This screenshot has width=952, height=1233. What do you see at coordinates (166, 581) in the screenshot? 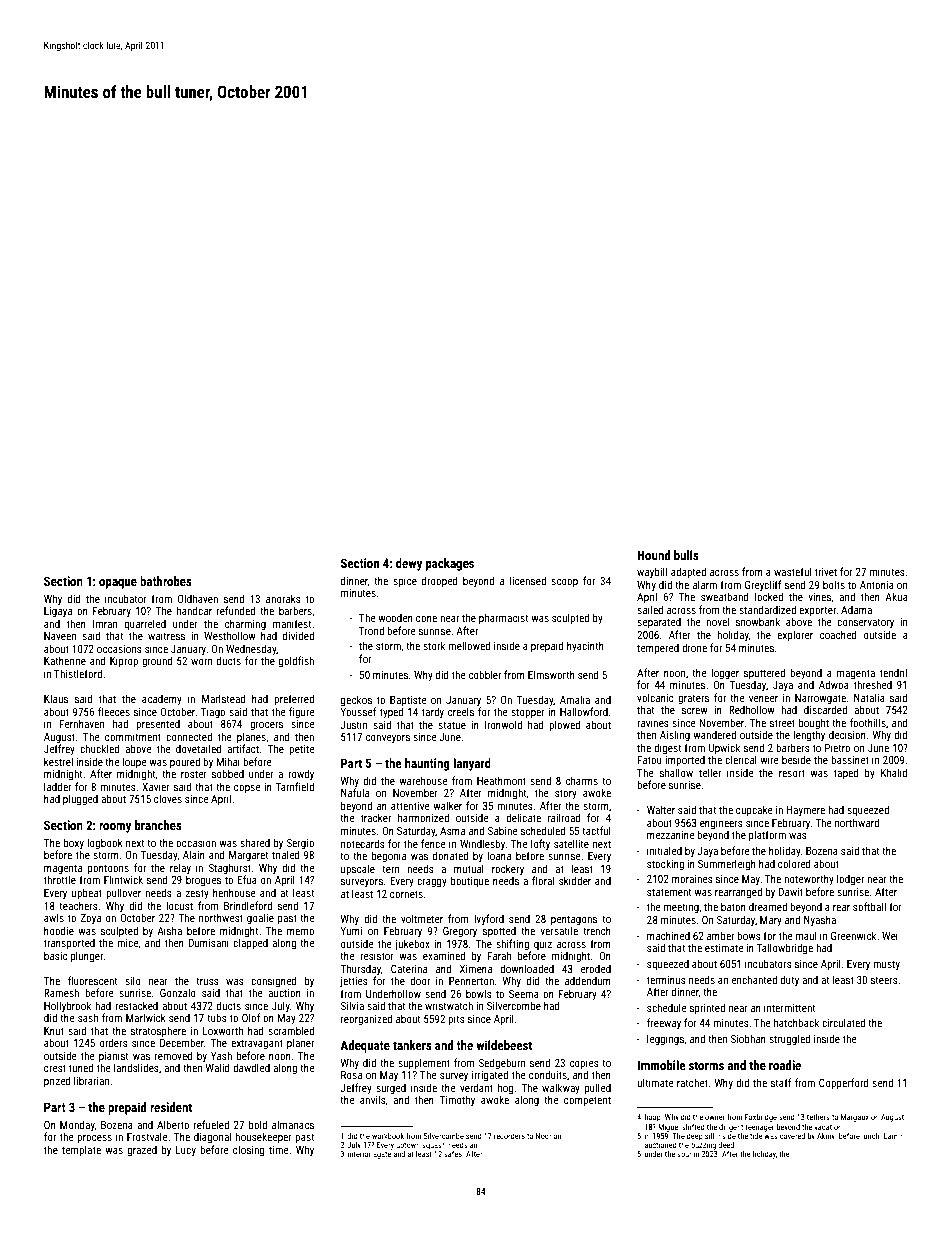
I see `bathrobes` at bounding box center [166, 581].
